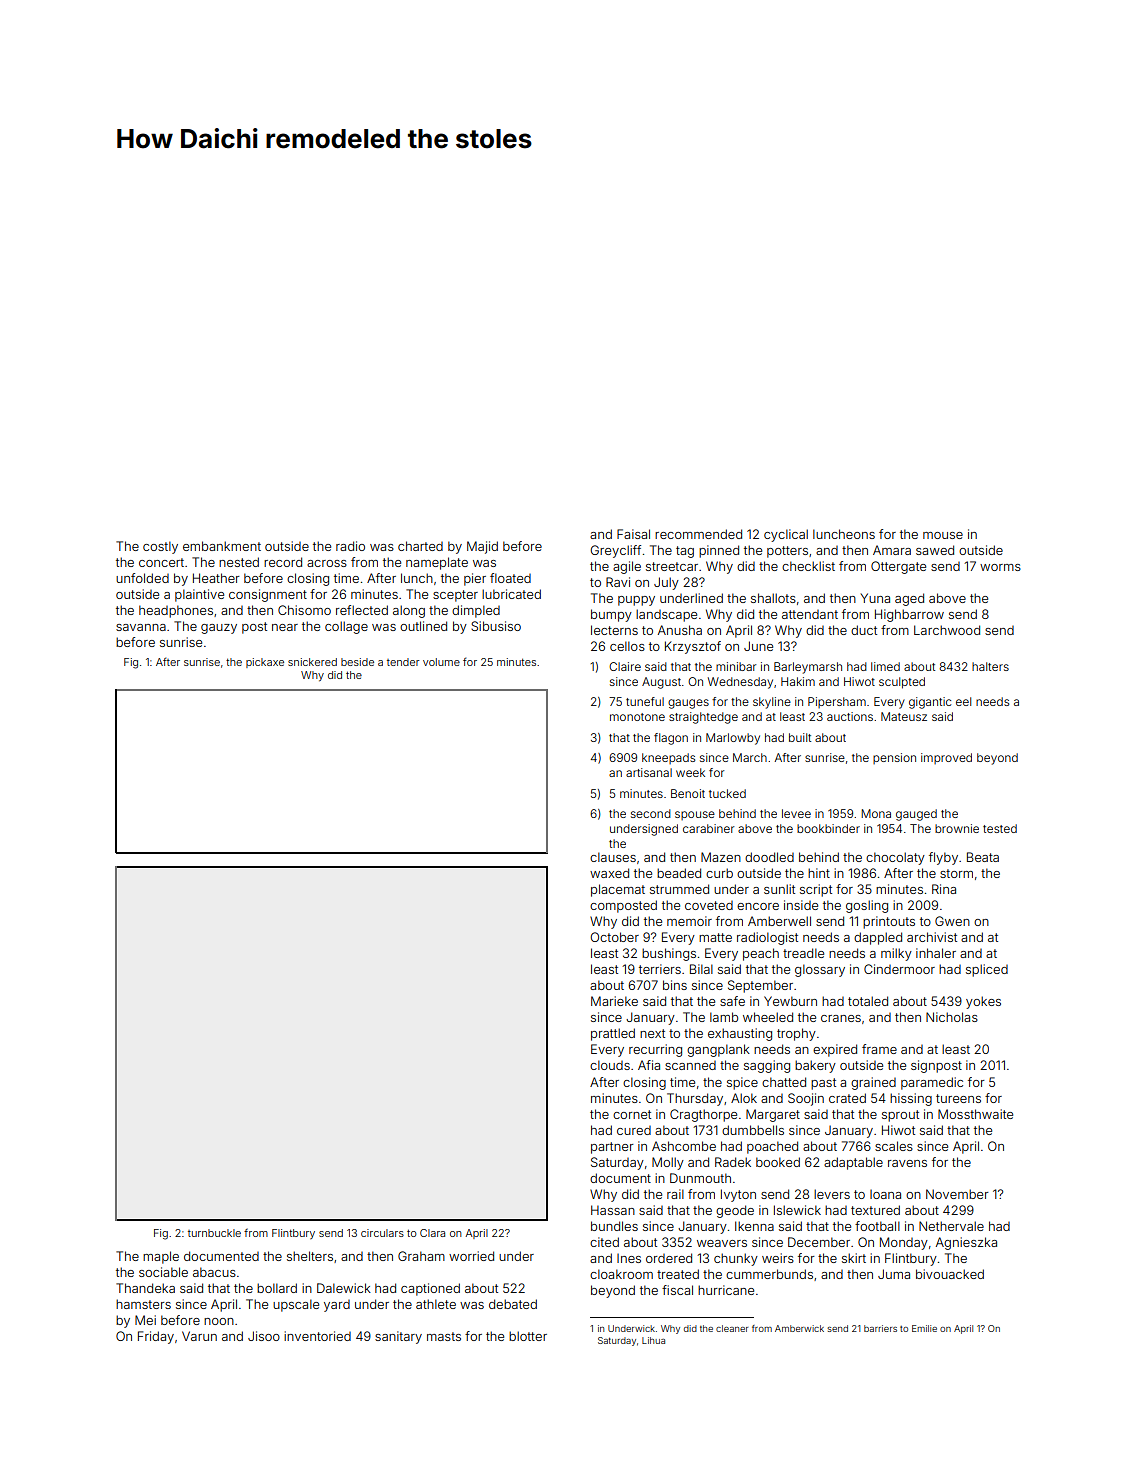  What do you see at coordinates (837, 702) in the screenshot?
I see `Pipersham` at bounding box center [837, 702].
